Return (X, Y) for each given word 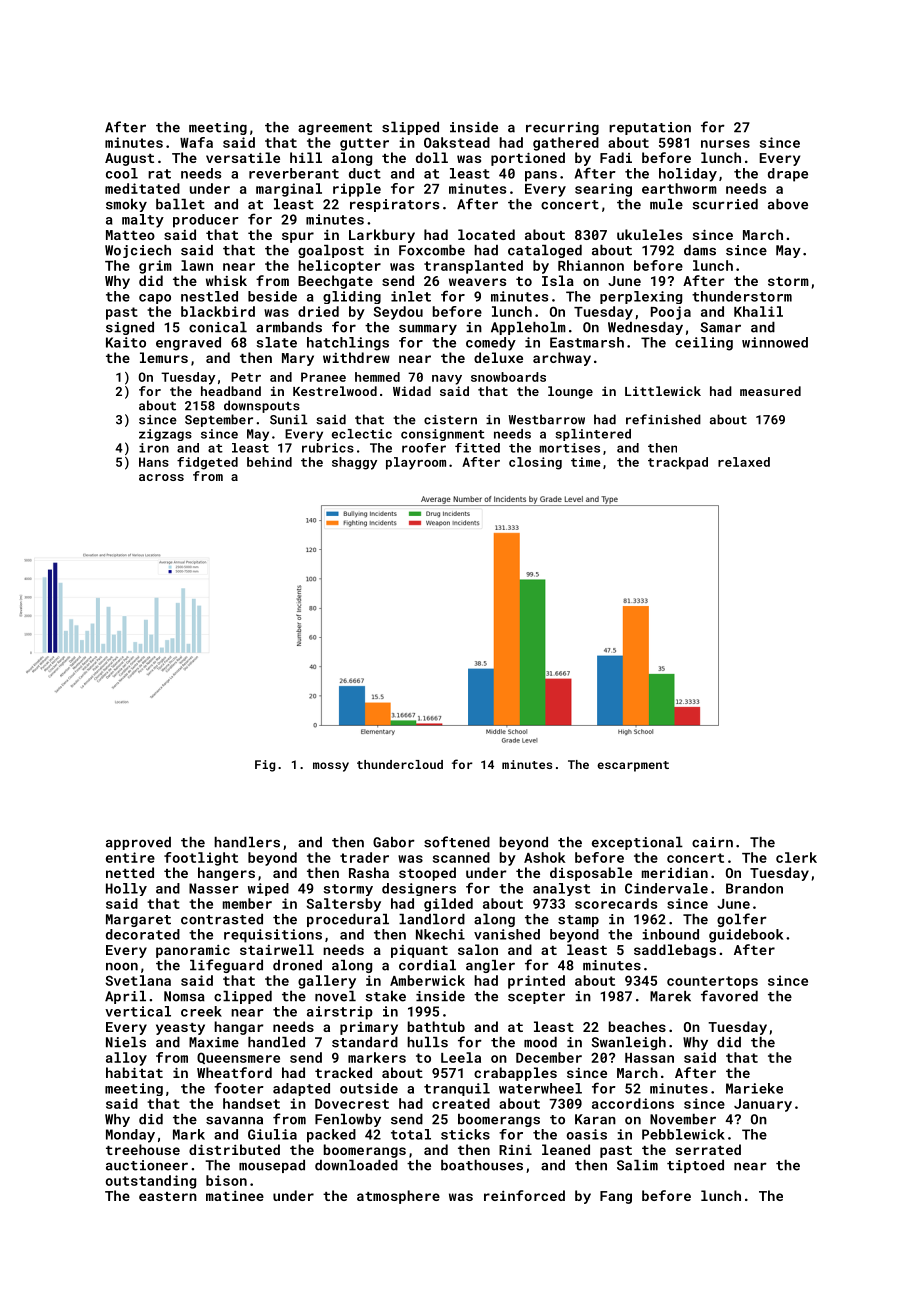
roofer (424, 448)
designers (419, 889)
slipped (410, 128)
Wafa (196, 142)
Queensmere (238, 1058)
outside (369, 1088)
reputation (650, 128)
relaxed (744, 462)
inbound (670, 934)
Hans (154, 462)
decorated (143, 934)
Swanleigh (628, 1043)
